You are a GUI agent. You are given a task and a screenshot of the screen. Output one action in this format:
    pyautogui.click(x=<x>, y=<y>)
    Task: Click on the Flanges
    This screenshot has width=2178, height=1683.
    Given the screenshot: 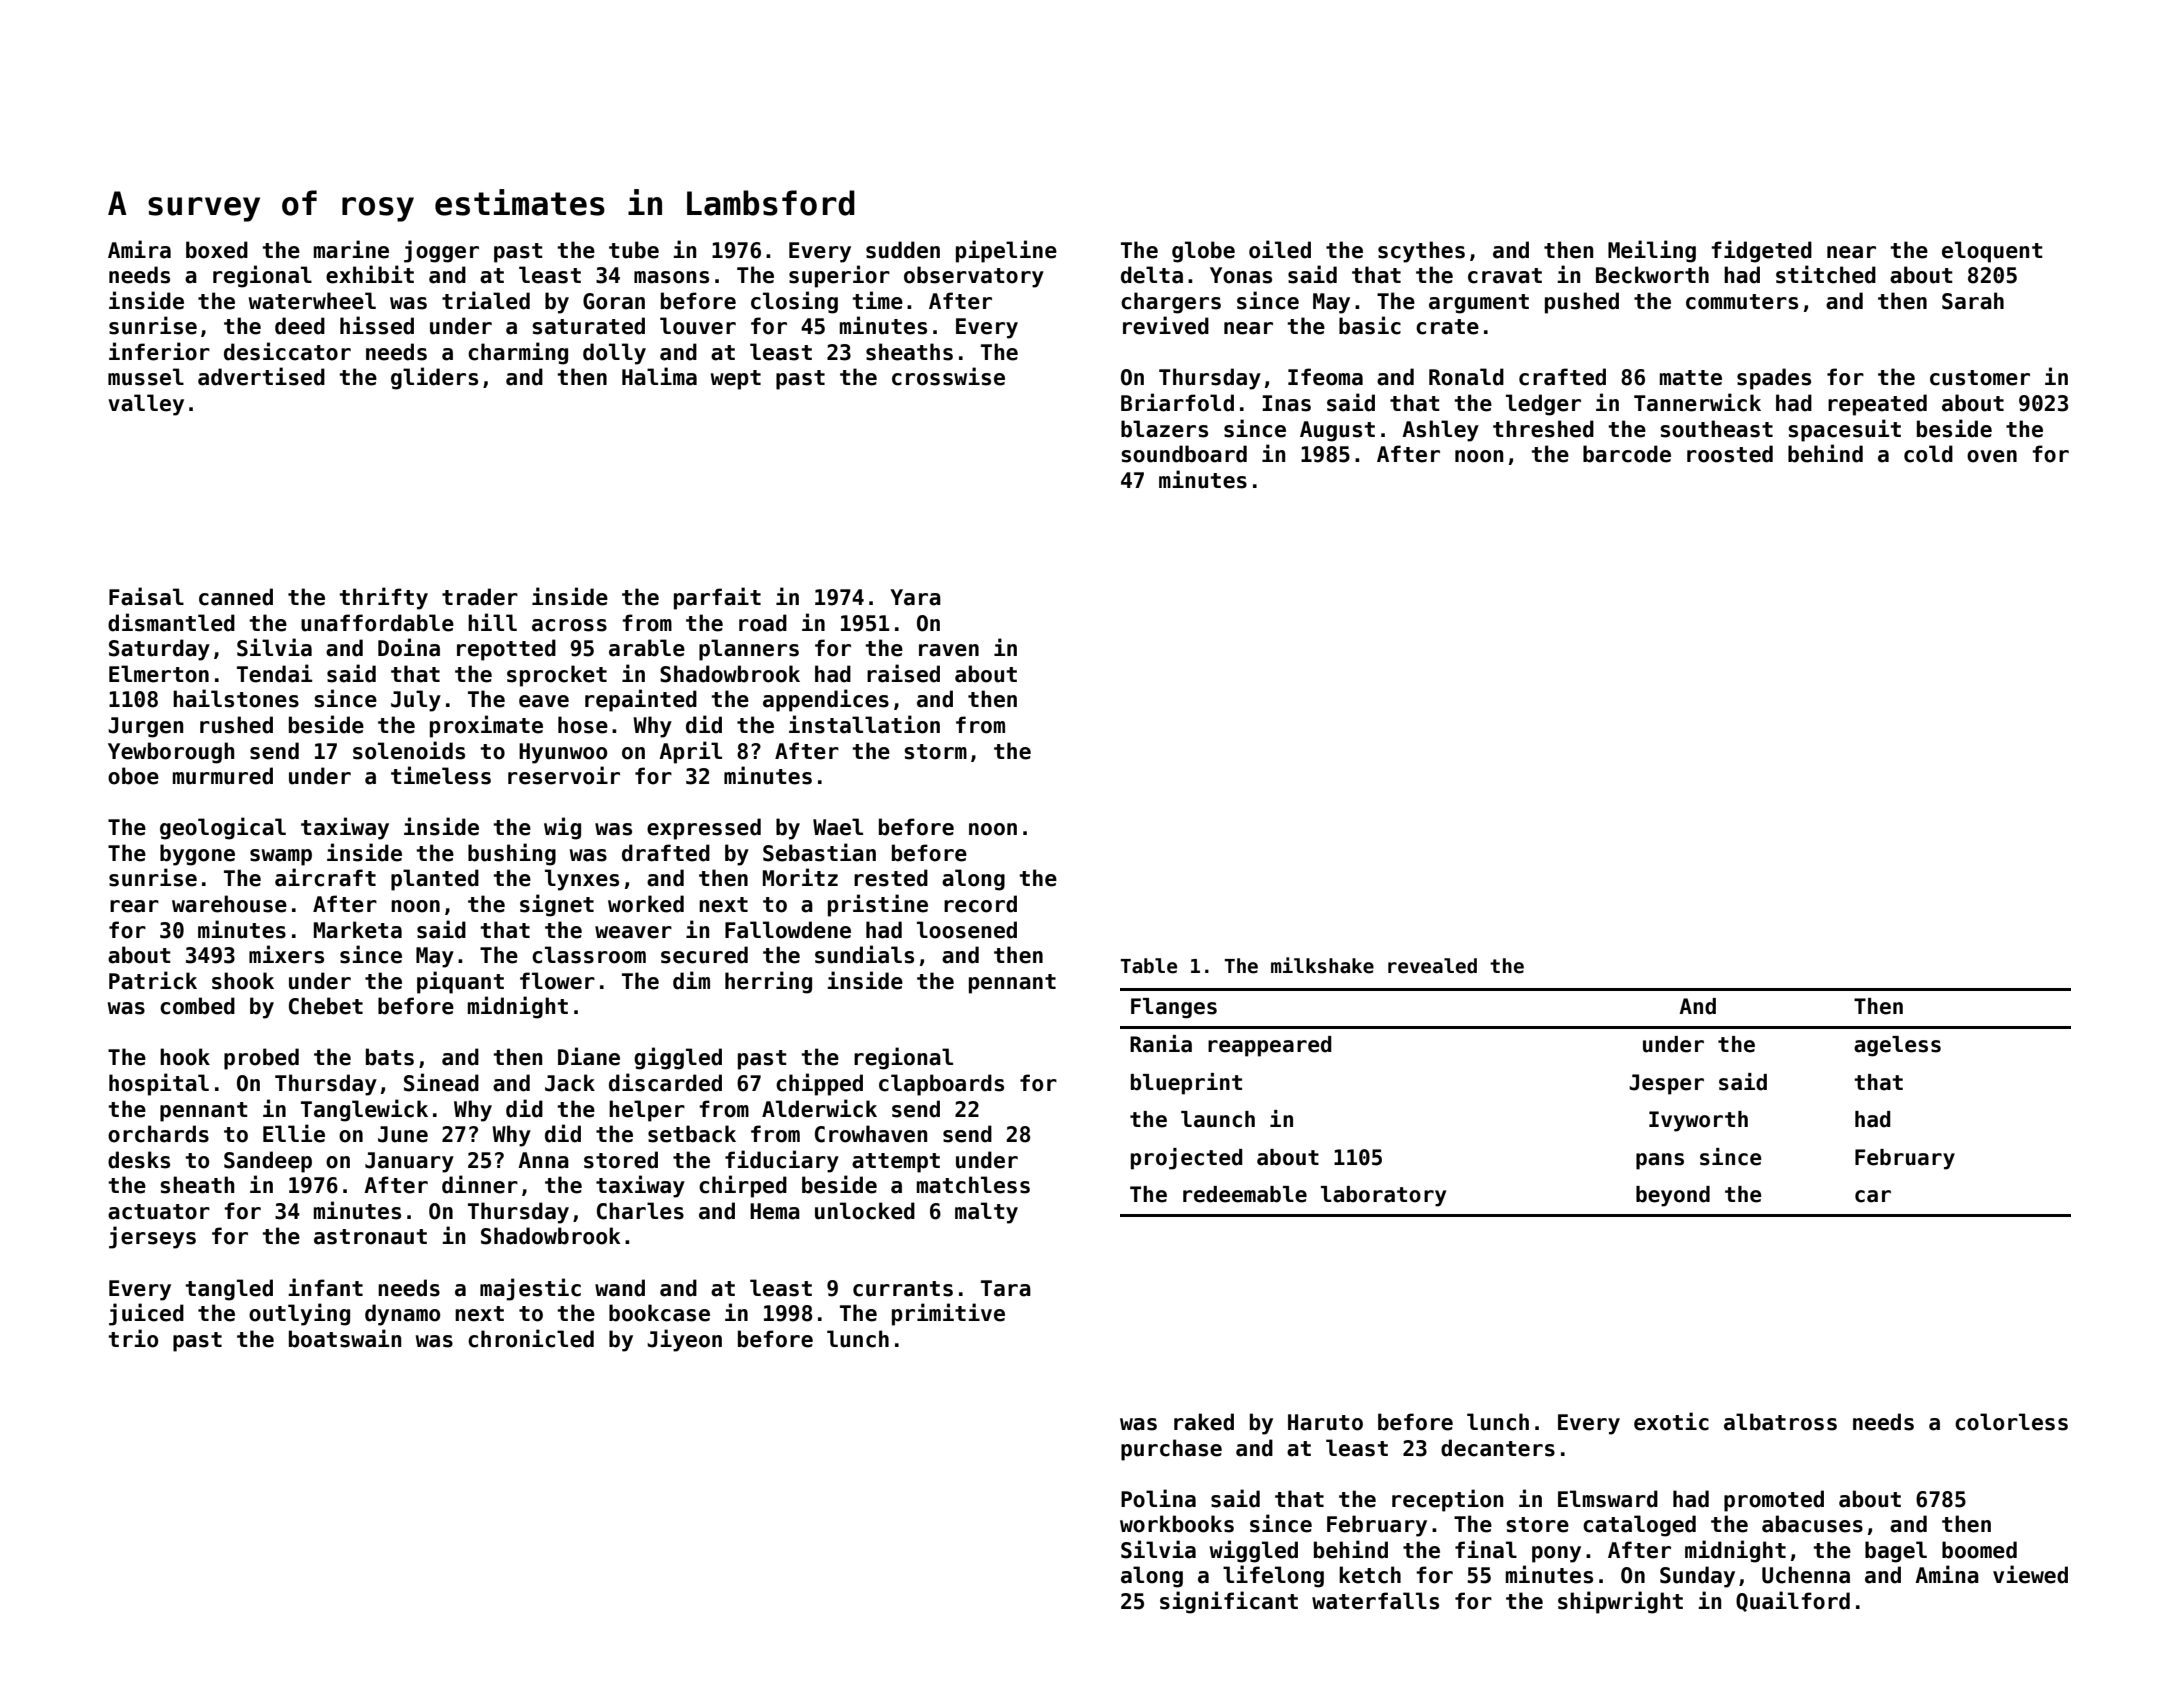 What is the action you would take?
    pyautogui.click(x=1174, y=1008)
